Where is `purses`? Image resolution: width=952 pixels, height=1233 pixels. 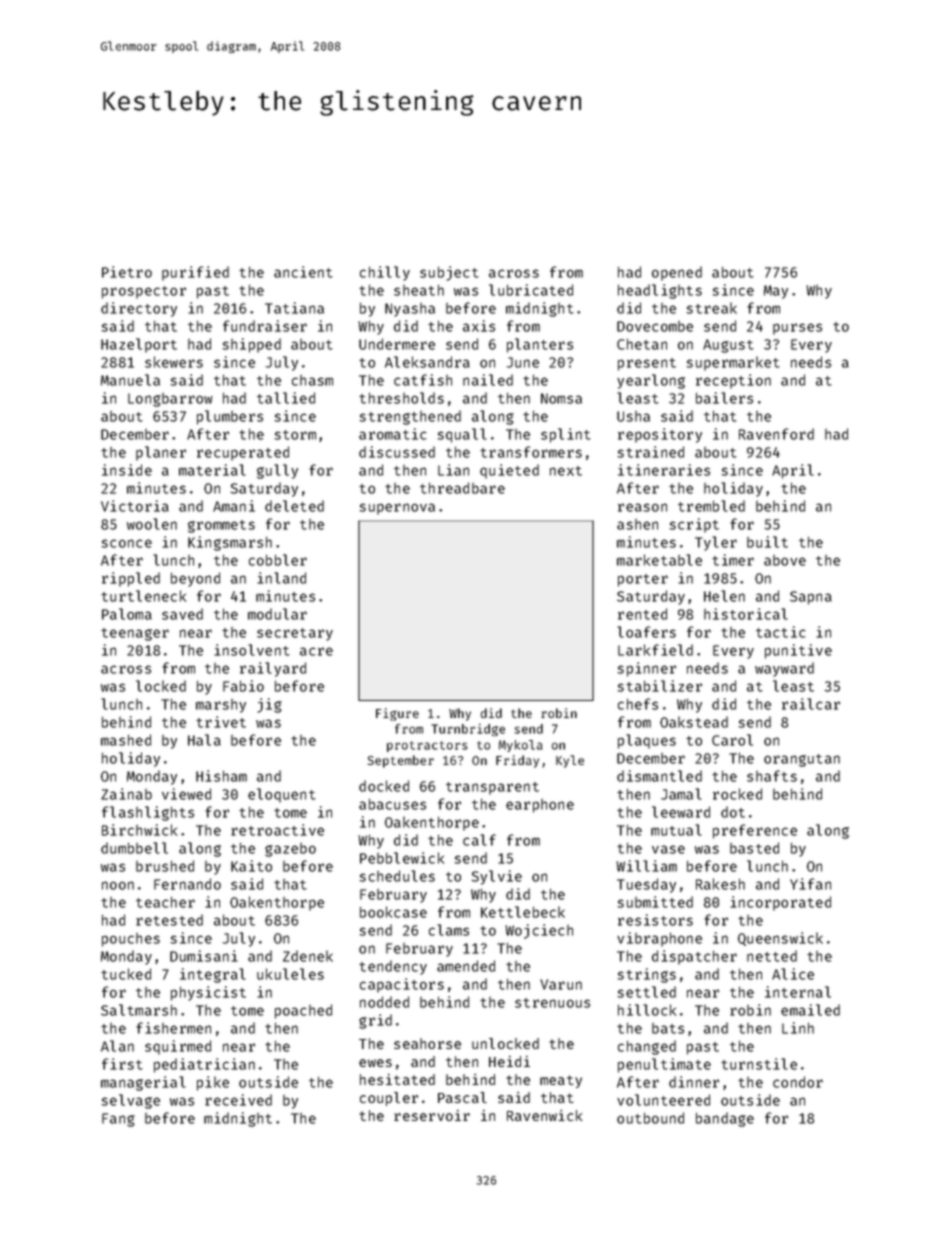
purses is located at coordinates (797, 329).
